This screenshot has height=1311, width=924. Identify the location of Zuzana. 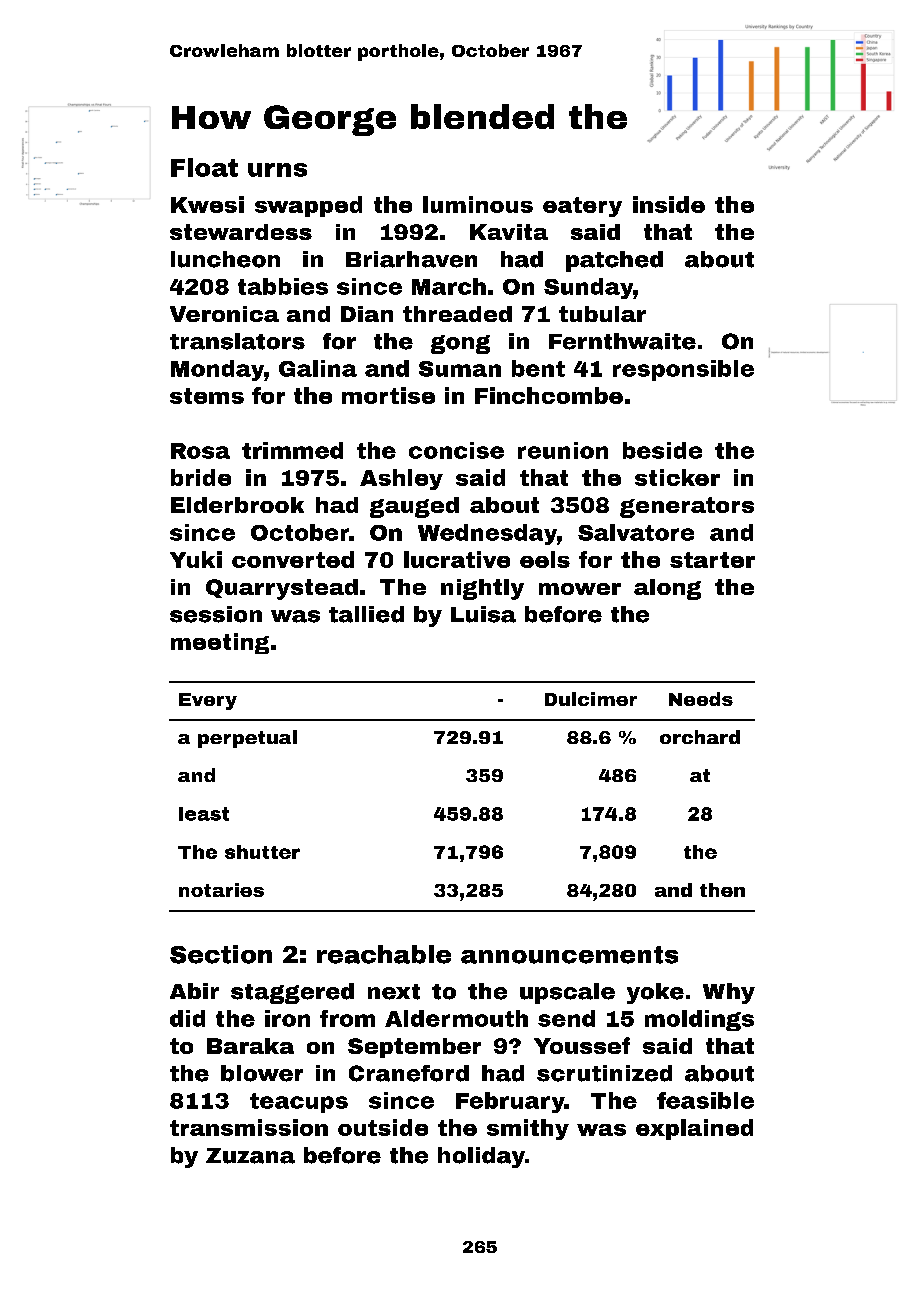
(250, 1156).
